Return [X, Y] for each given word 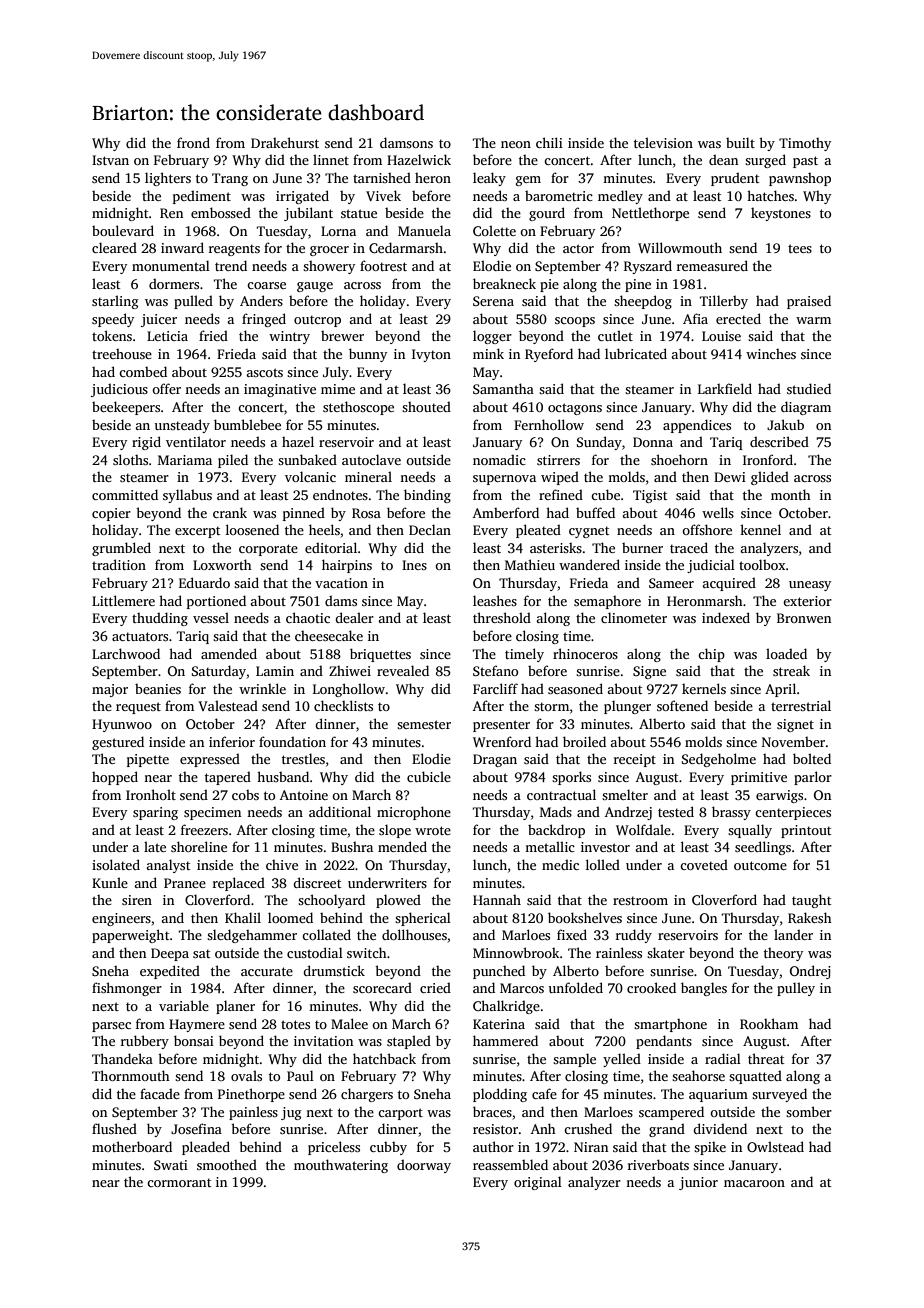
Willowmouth [680, 247]
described [779, 441]
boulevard [123, 230]
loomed [290, 917]
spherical [423, 919]
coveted [704, 864]
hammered [505, 1040]
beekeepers [126, 408]
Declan [430, 529]
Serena [493, 301]
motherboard [132, 1146]
